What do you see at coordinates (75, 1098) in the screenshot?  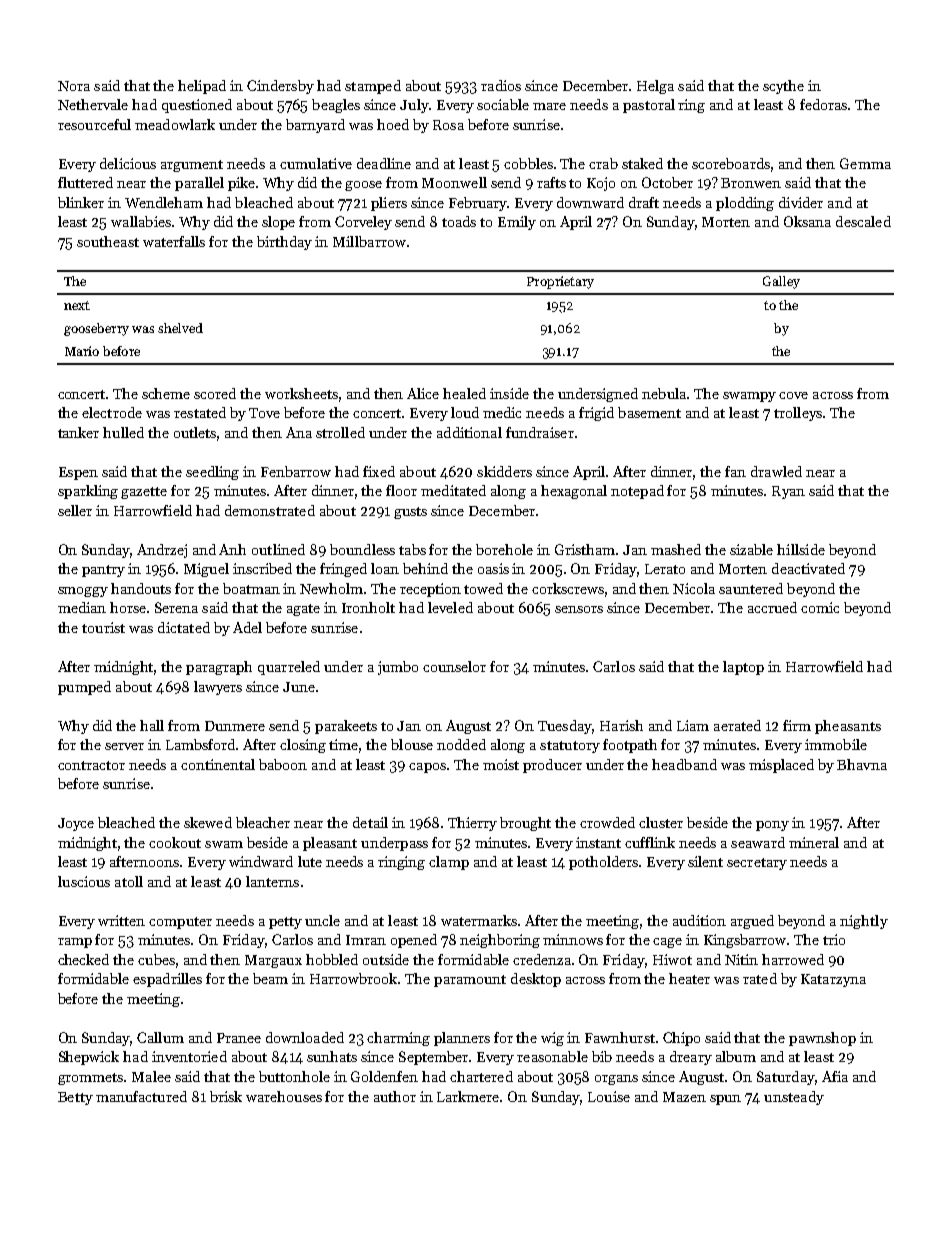 I see `Betty` at bounding box center [75, 1098].
